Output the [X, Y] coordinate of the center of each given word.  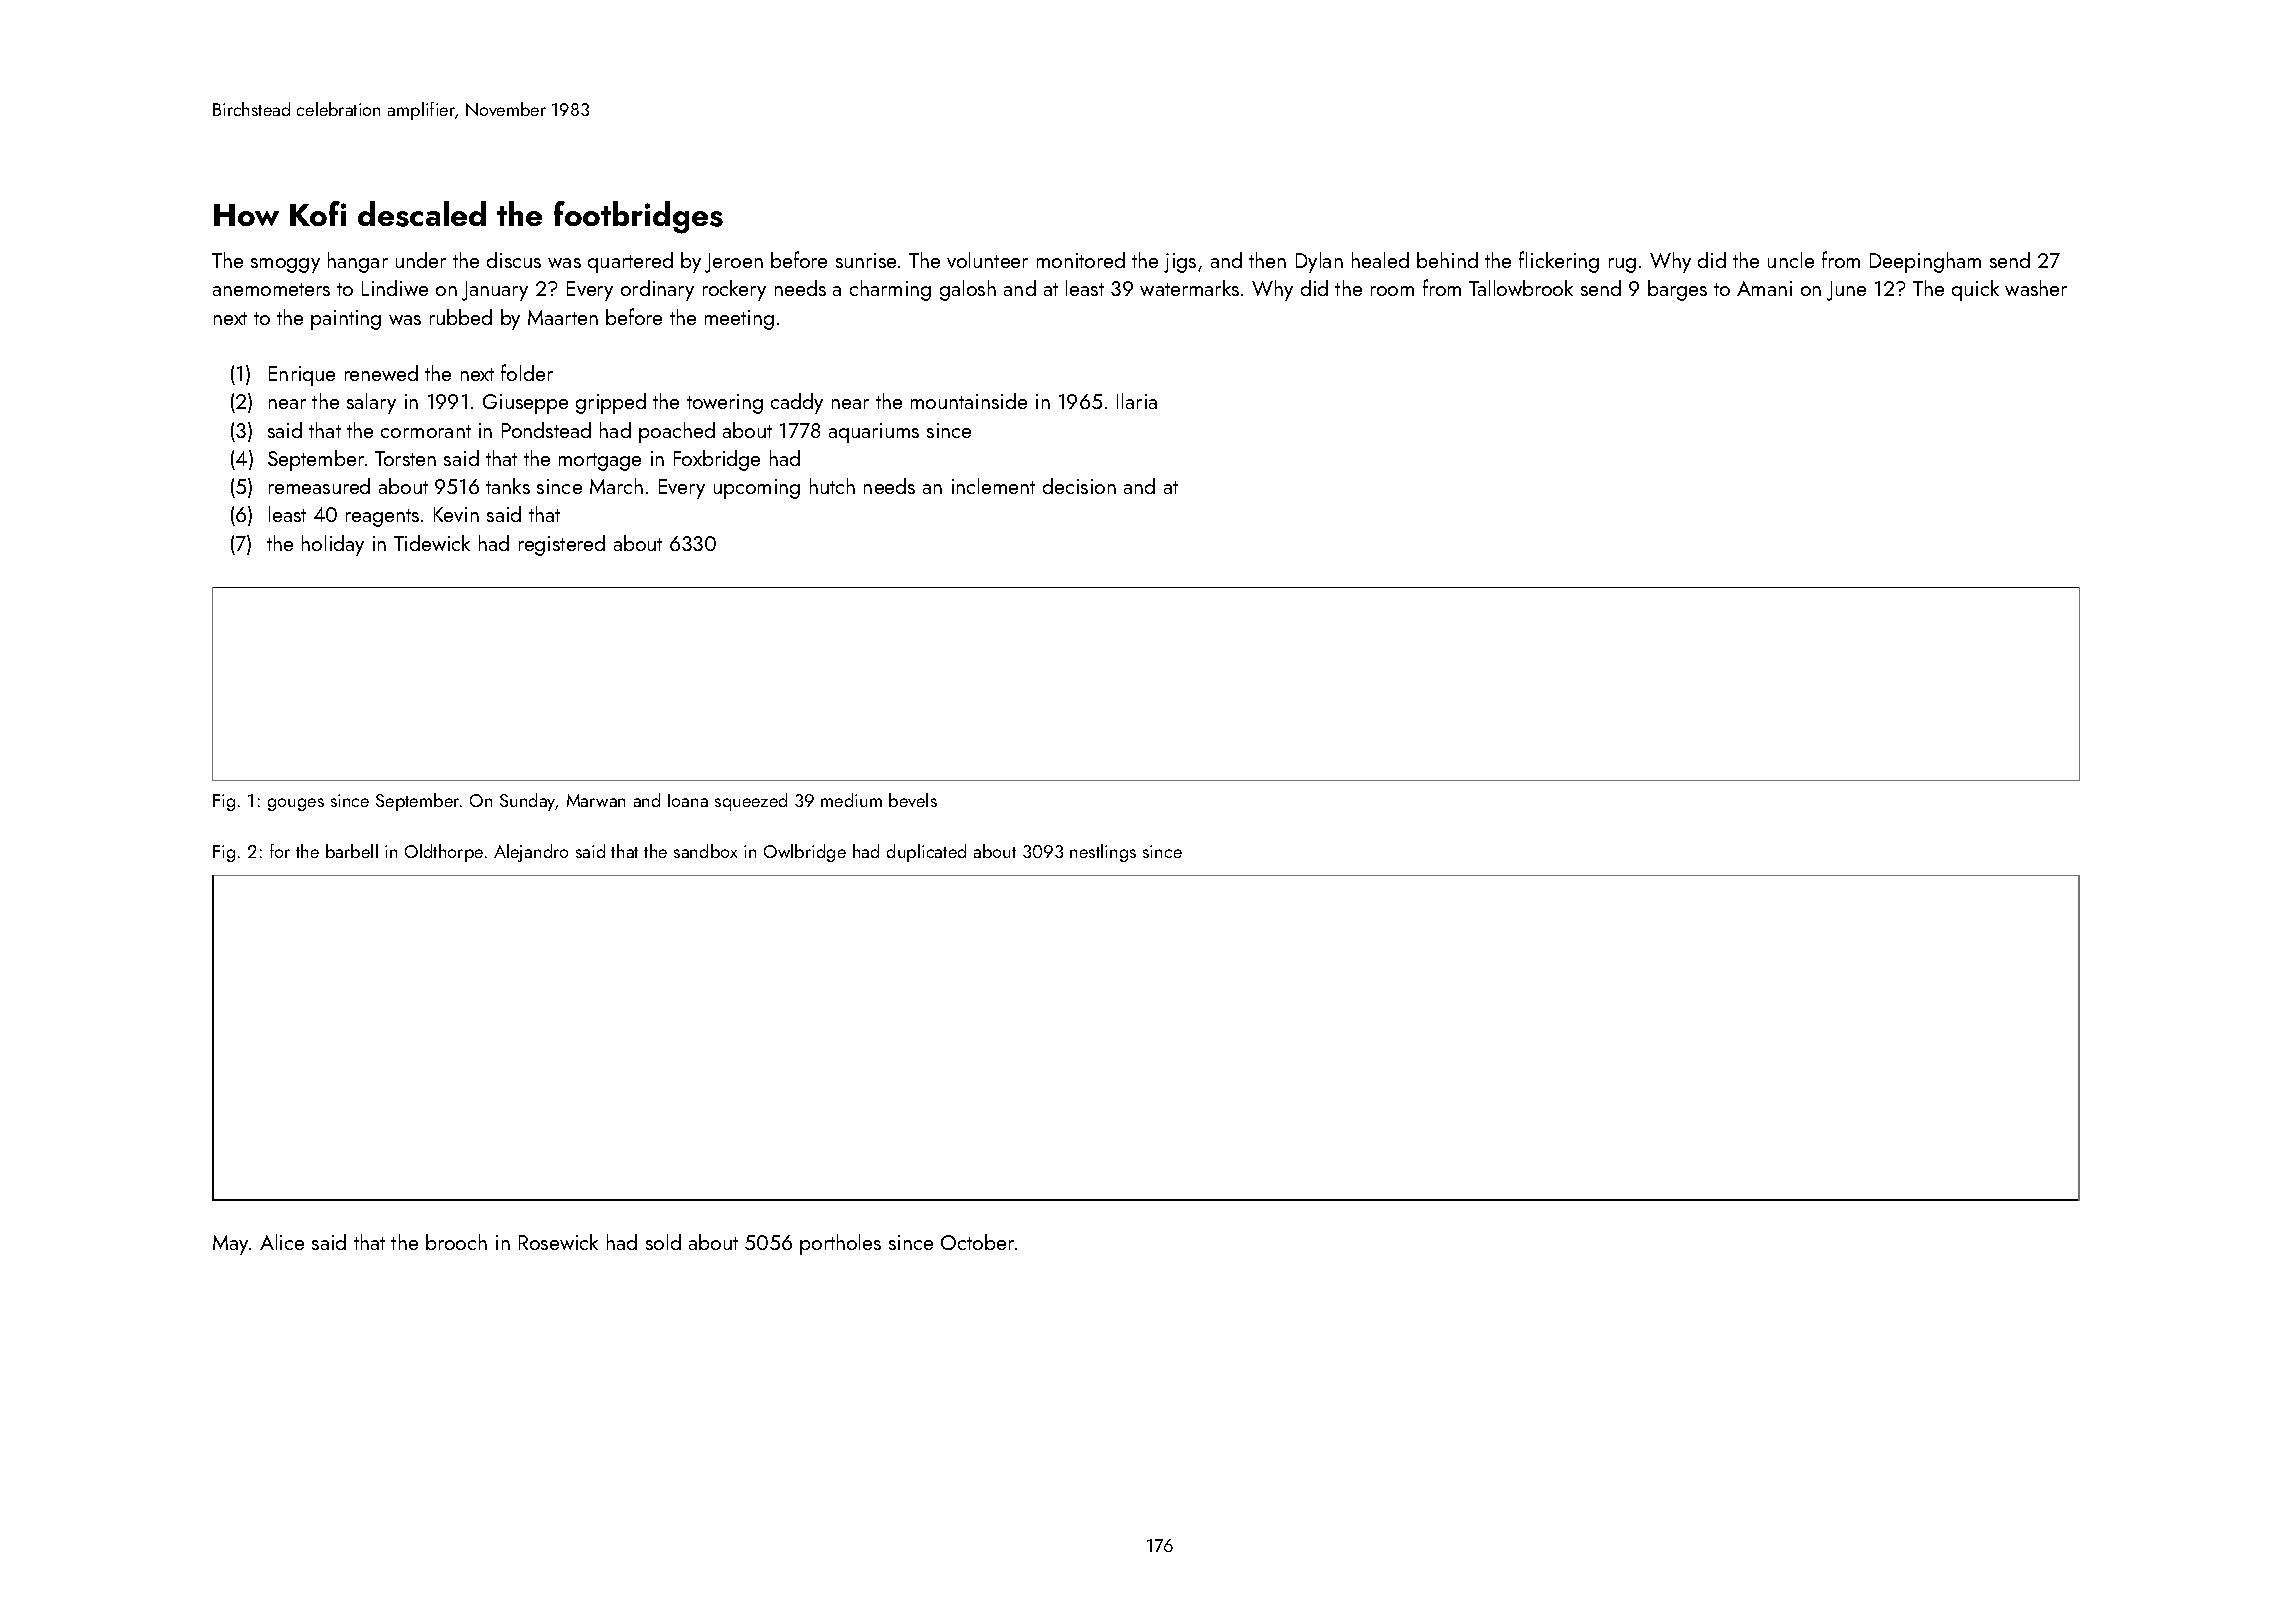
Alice [282, 1242]
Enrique [302, 376]
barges [1677, 290]
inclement [993, 486]
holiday [333, 545]
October [977, 1242]
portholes [840, 1244]
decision [1079, 486]
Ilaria [1137, 401]
